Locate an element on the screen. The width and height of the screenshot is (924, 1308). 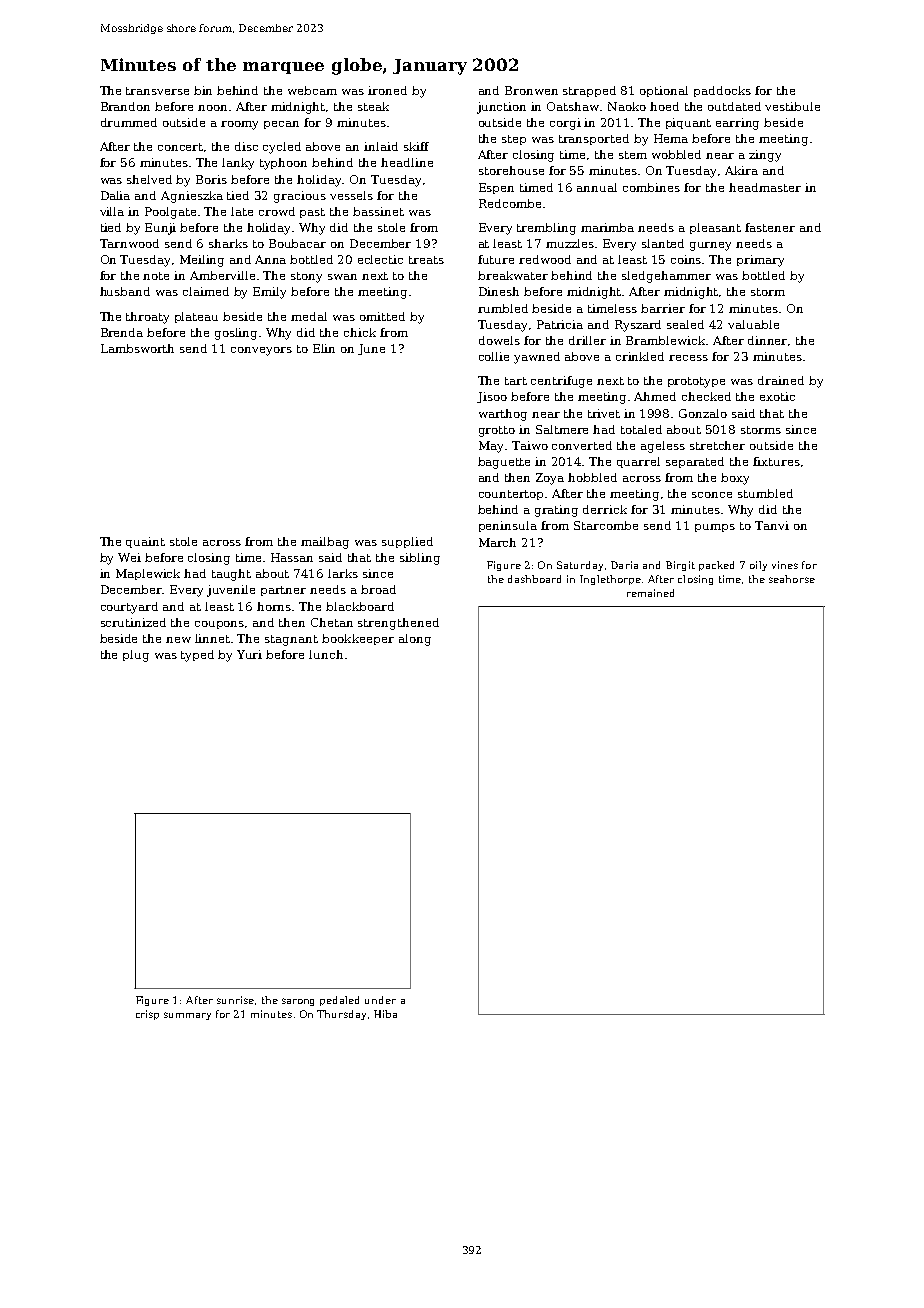
remained is located at coordinates (650, 593).
